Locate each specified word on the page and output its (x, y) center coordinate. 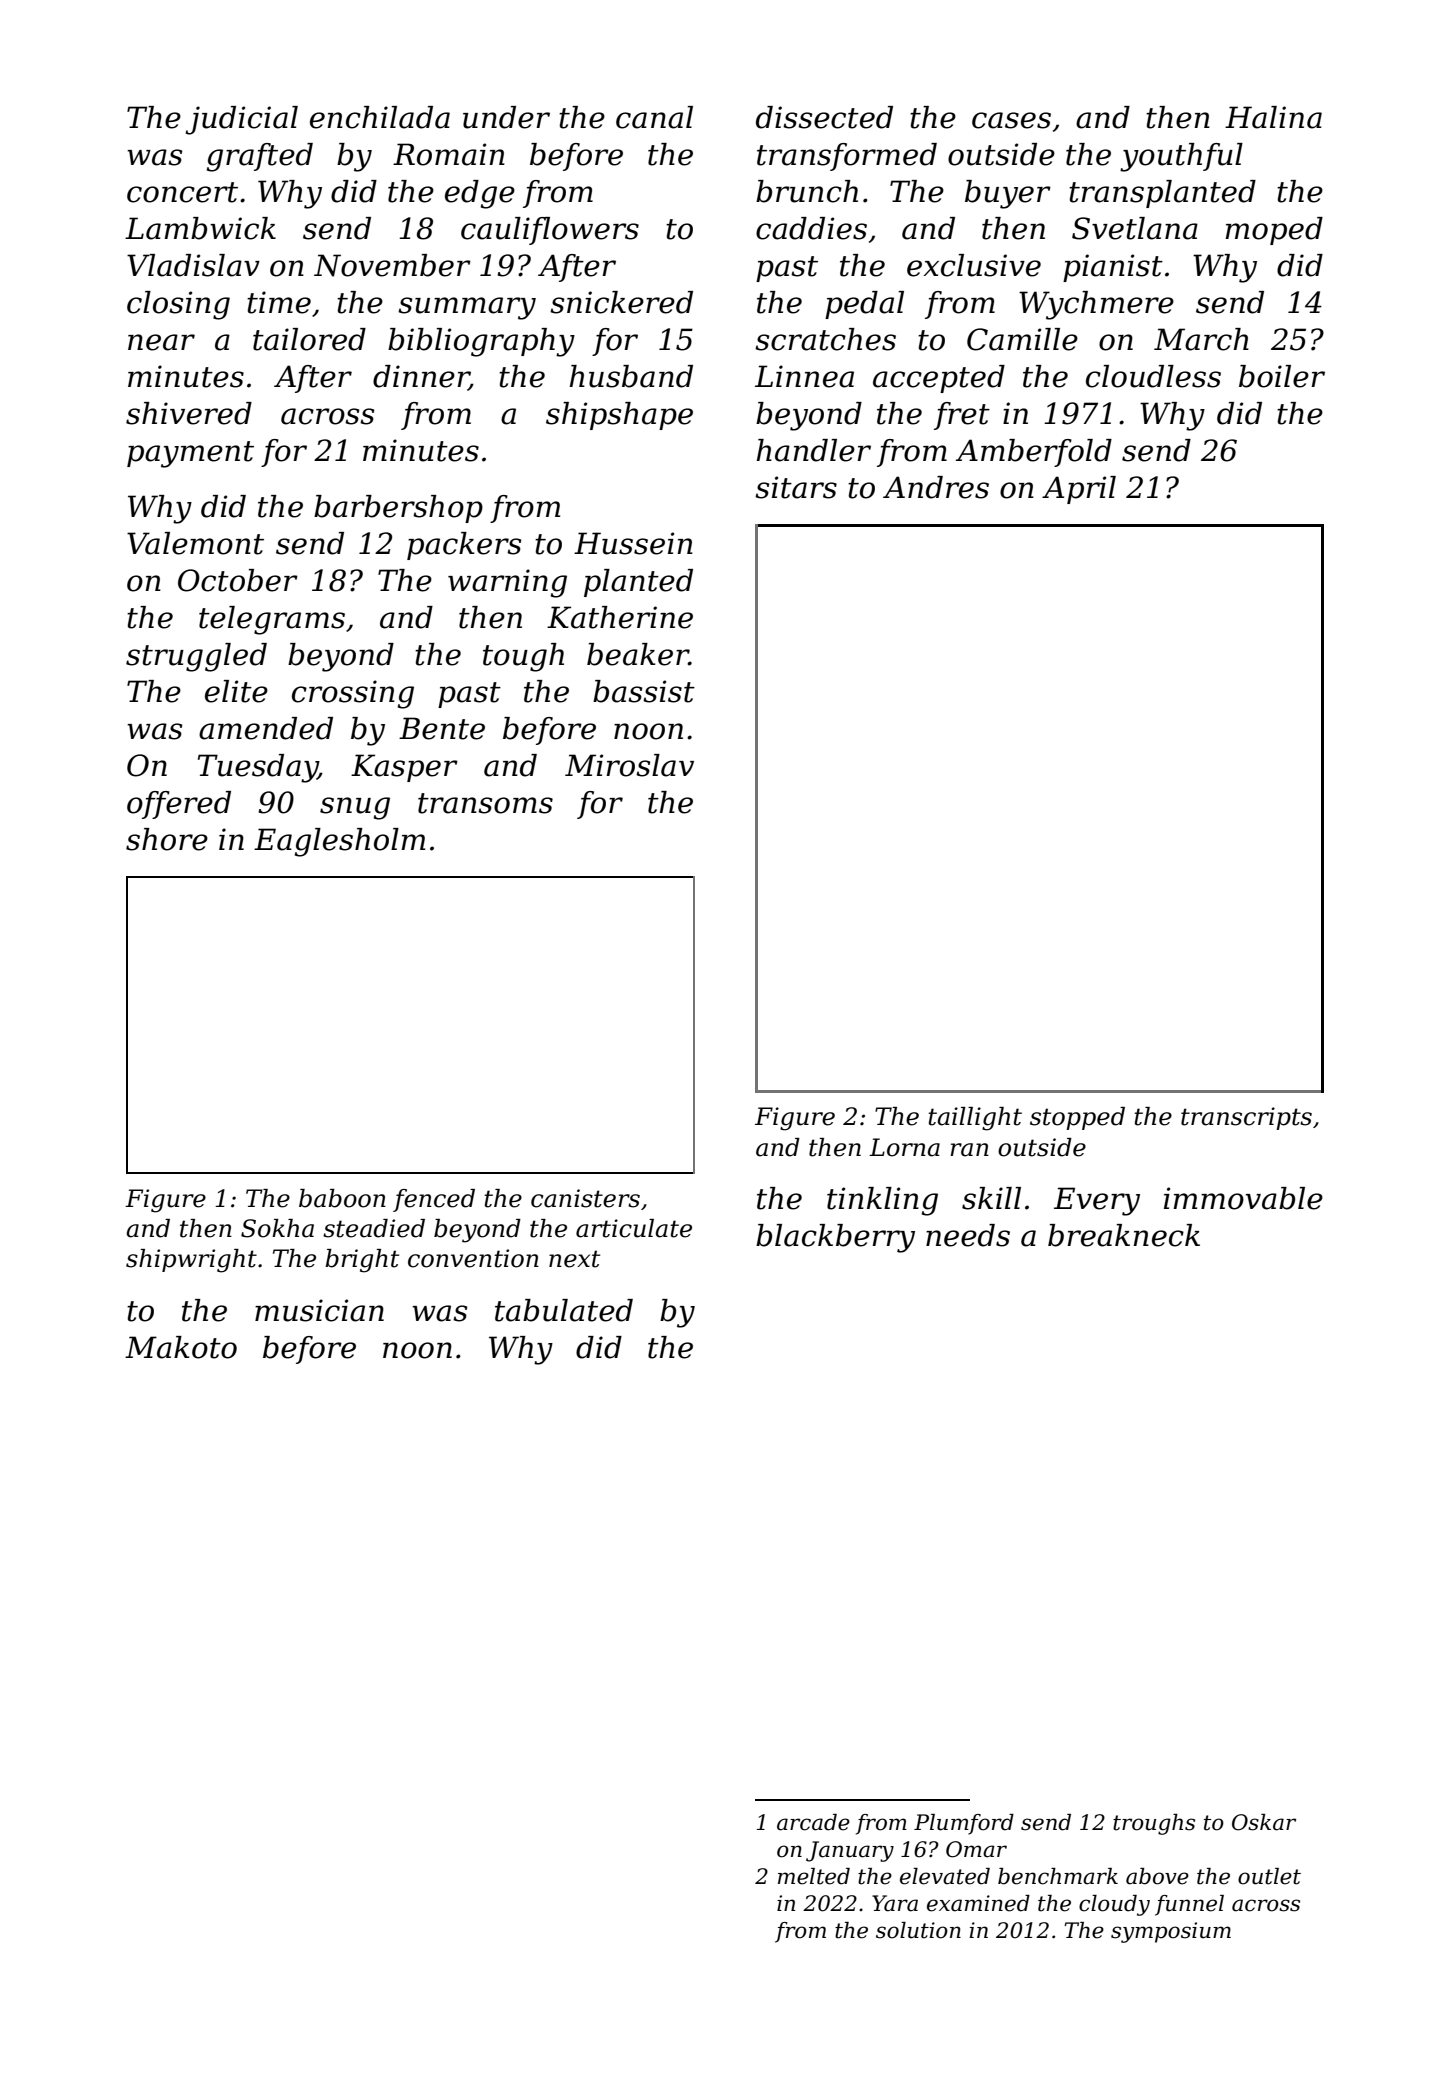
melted (814, 1876)
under (506, 117)
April (1079, 490)
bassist (644, 691)
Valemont (195, 543)
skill (991, 1198)
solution (918, 1930)
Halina (1273, 117)
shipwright (191, 1261)
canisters (585, 1198)
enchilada (380, 117)
